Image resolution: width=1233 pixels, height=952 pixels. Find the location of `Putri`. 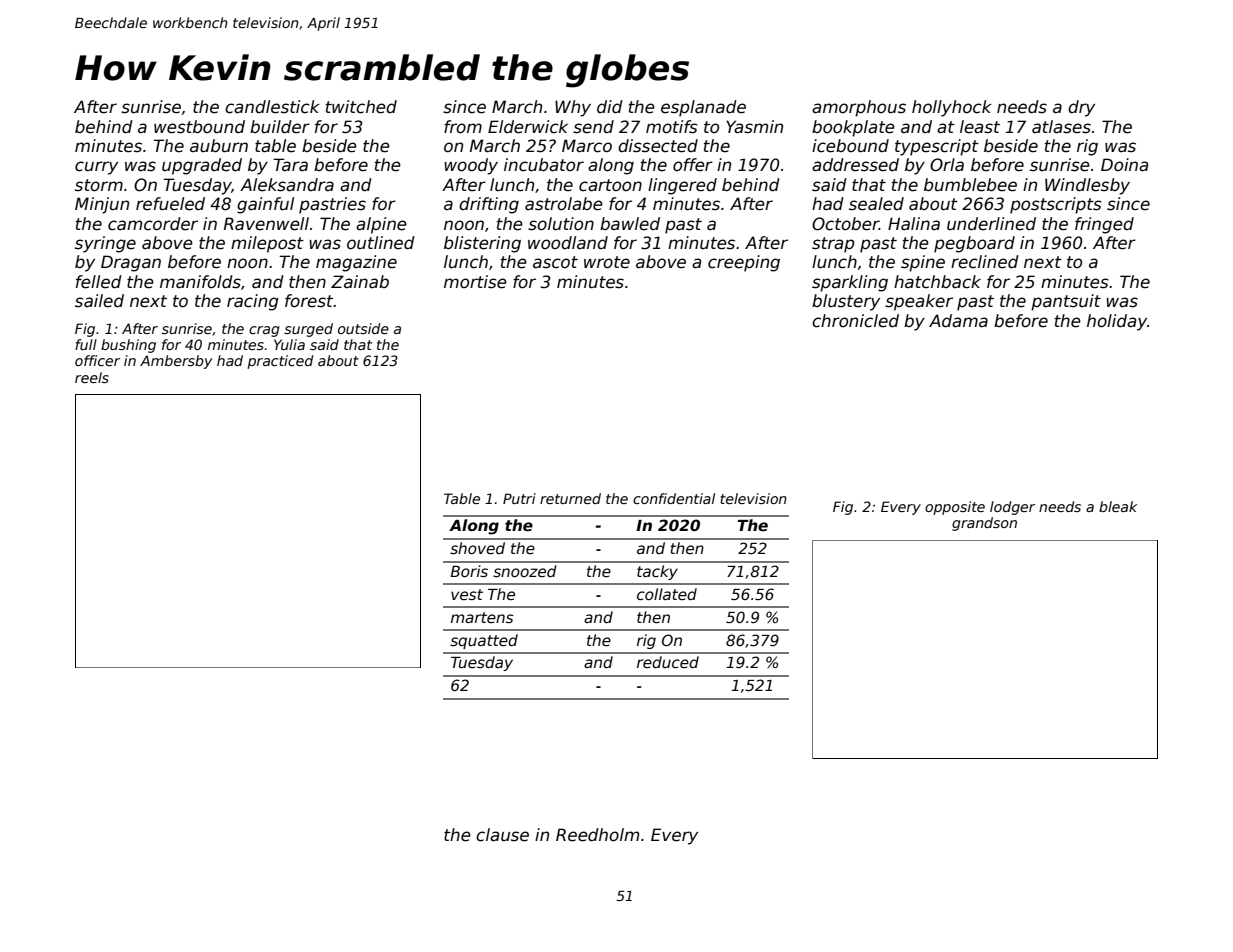

Putri is located at coordinates (519, 498).
